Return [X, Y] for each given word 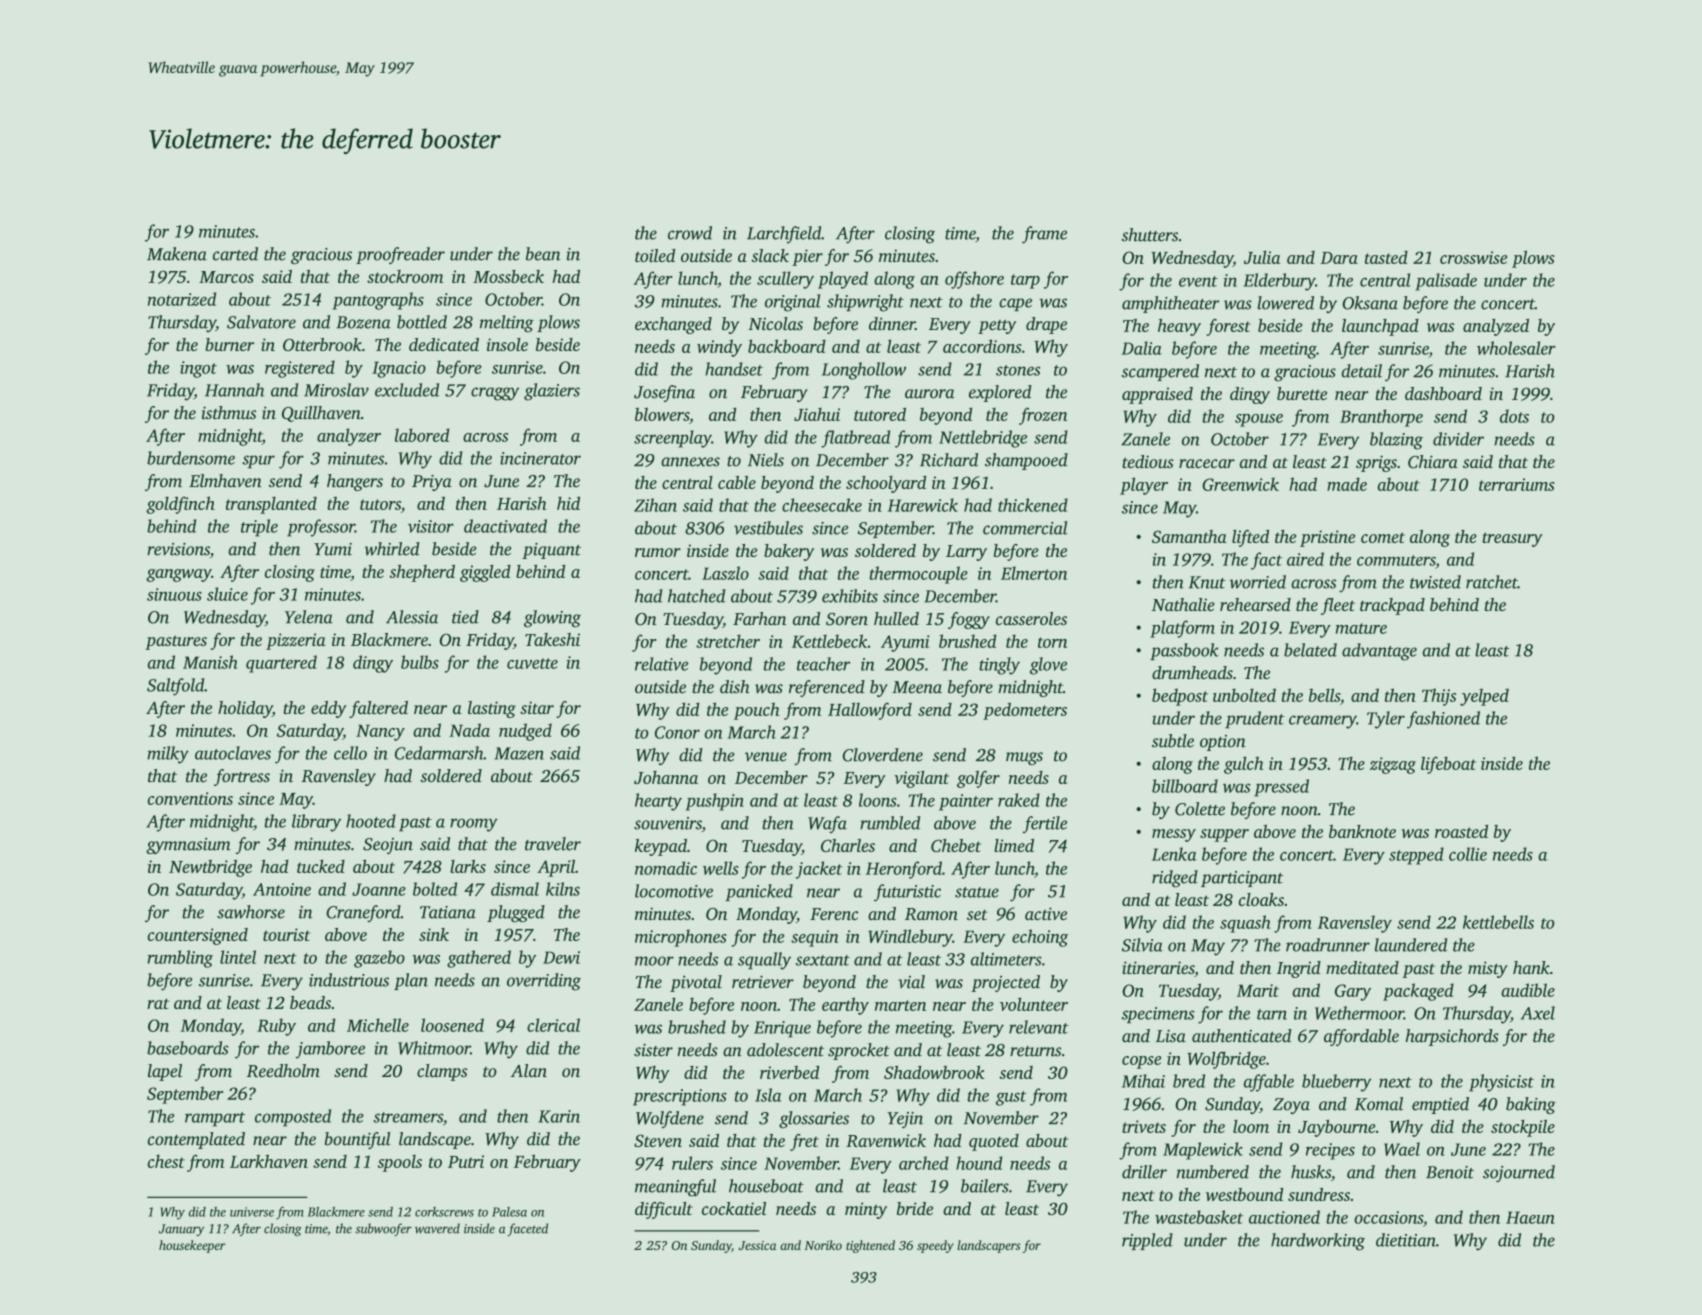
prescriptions [680, 1097]
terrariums [1516, 484]
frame [1044, 235]
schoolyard [886, 484]
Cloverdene [883, 755]
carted [235, 254]
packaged [1418, 992]
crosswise [1473, 257]
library [316, 823]
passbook [1184, 651]
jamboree [330, 1050]
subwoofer [383, 1229]
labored [422, 435]
